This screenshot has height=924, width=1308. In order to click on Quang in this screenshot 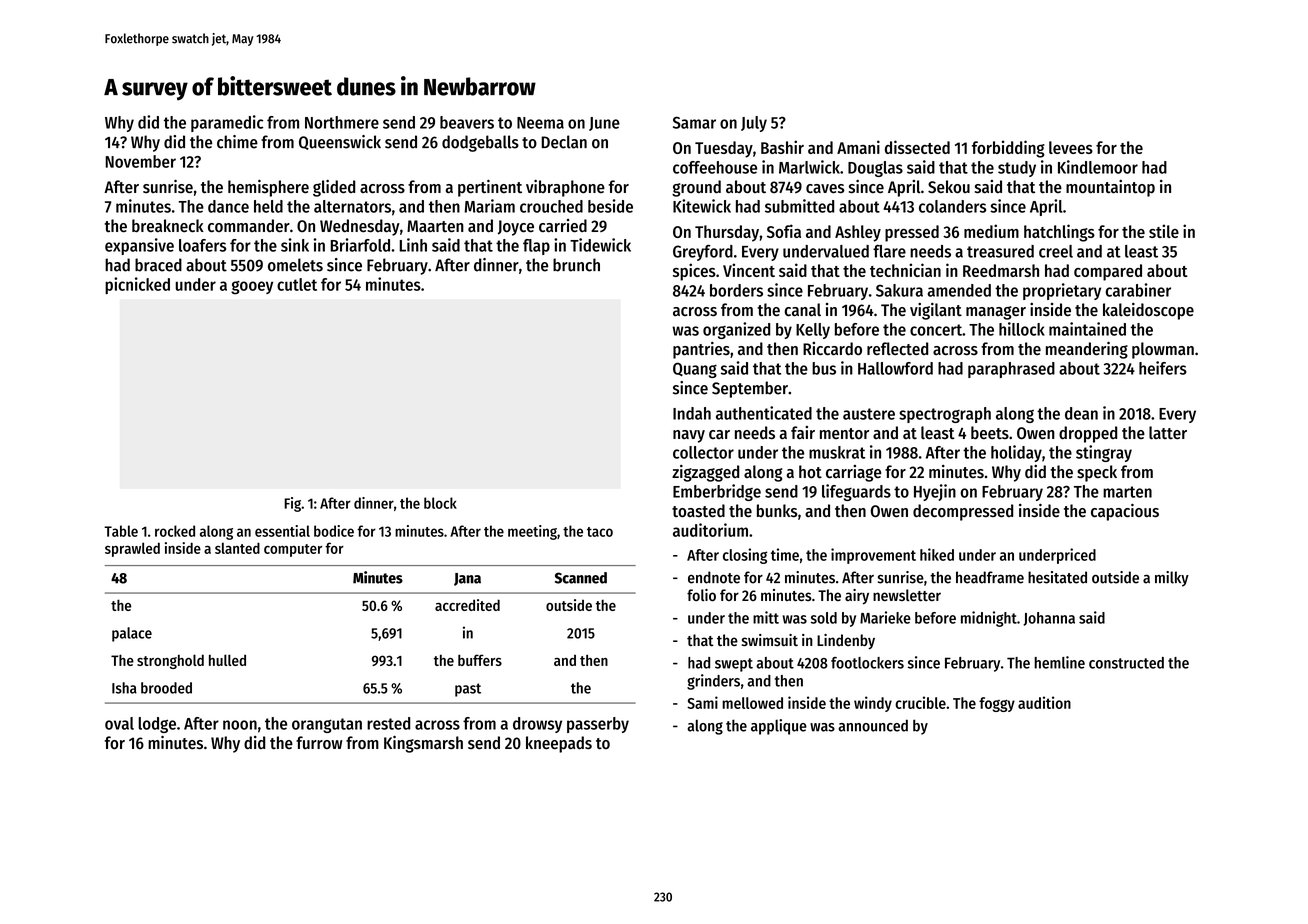, I will do `click(695, 370)`.
